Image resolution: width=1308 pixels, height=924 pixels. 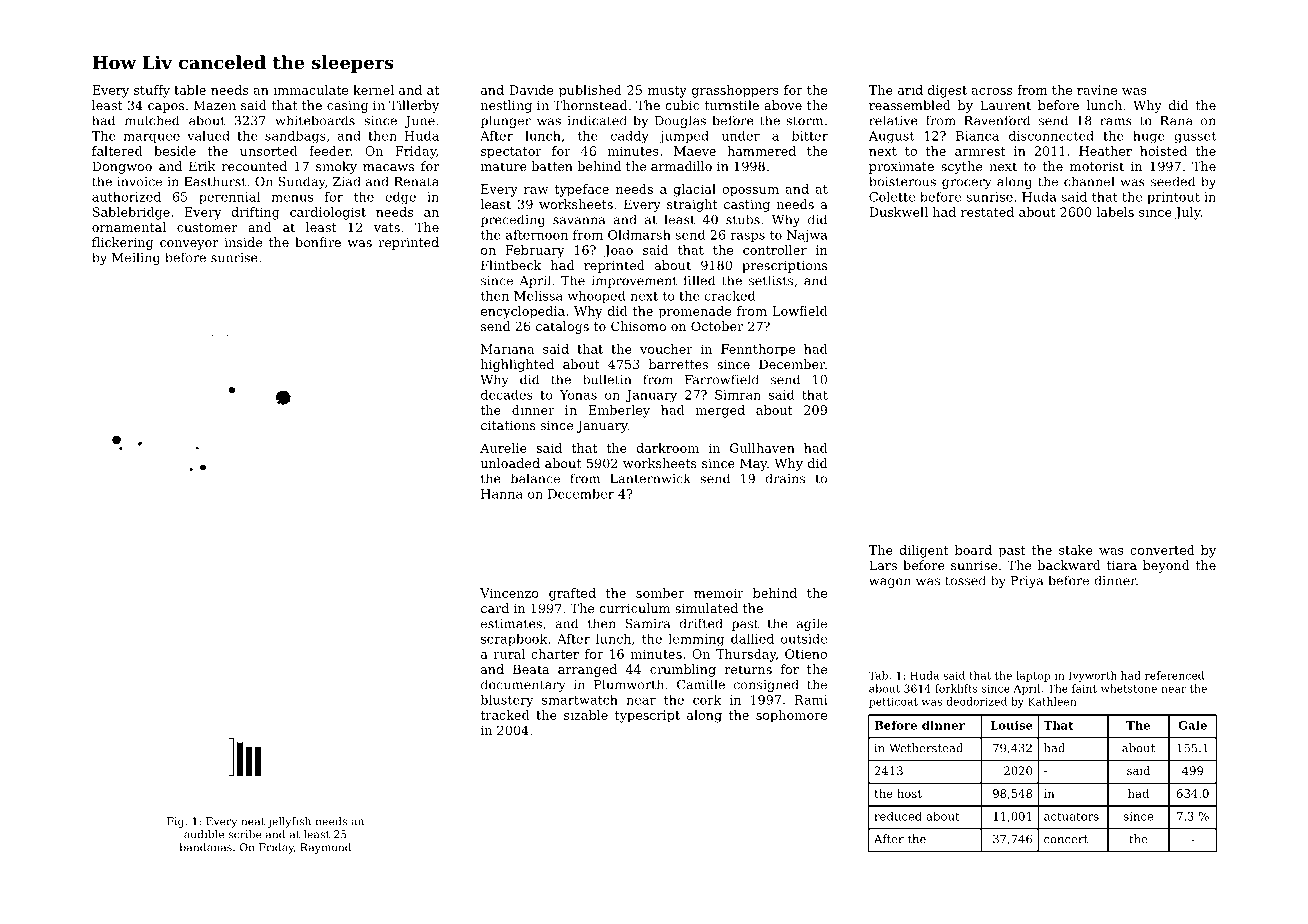 What do you see at coordinates (117, 151) in the document?
I see `faltered` at bounding box center [117, 151].
